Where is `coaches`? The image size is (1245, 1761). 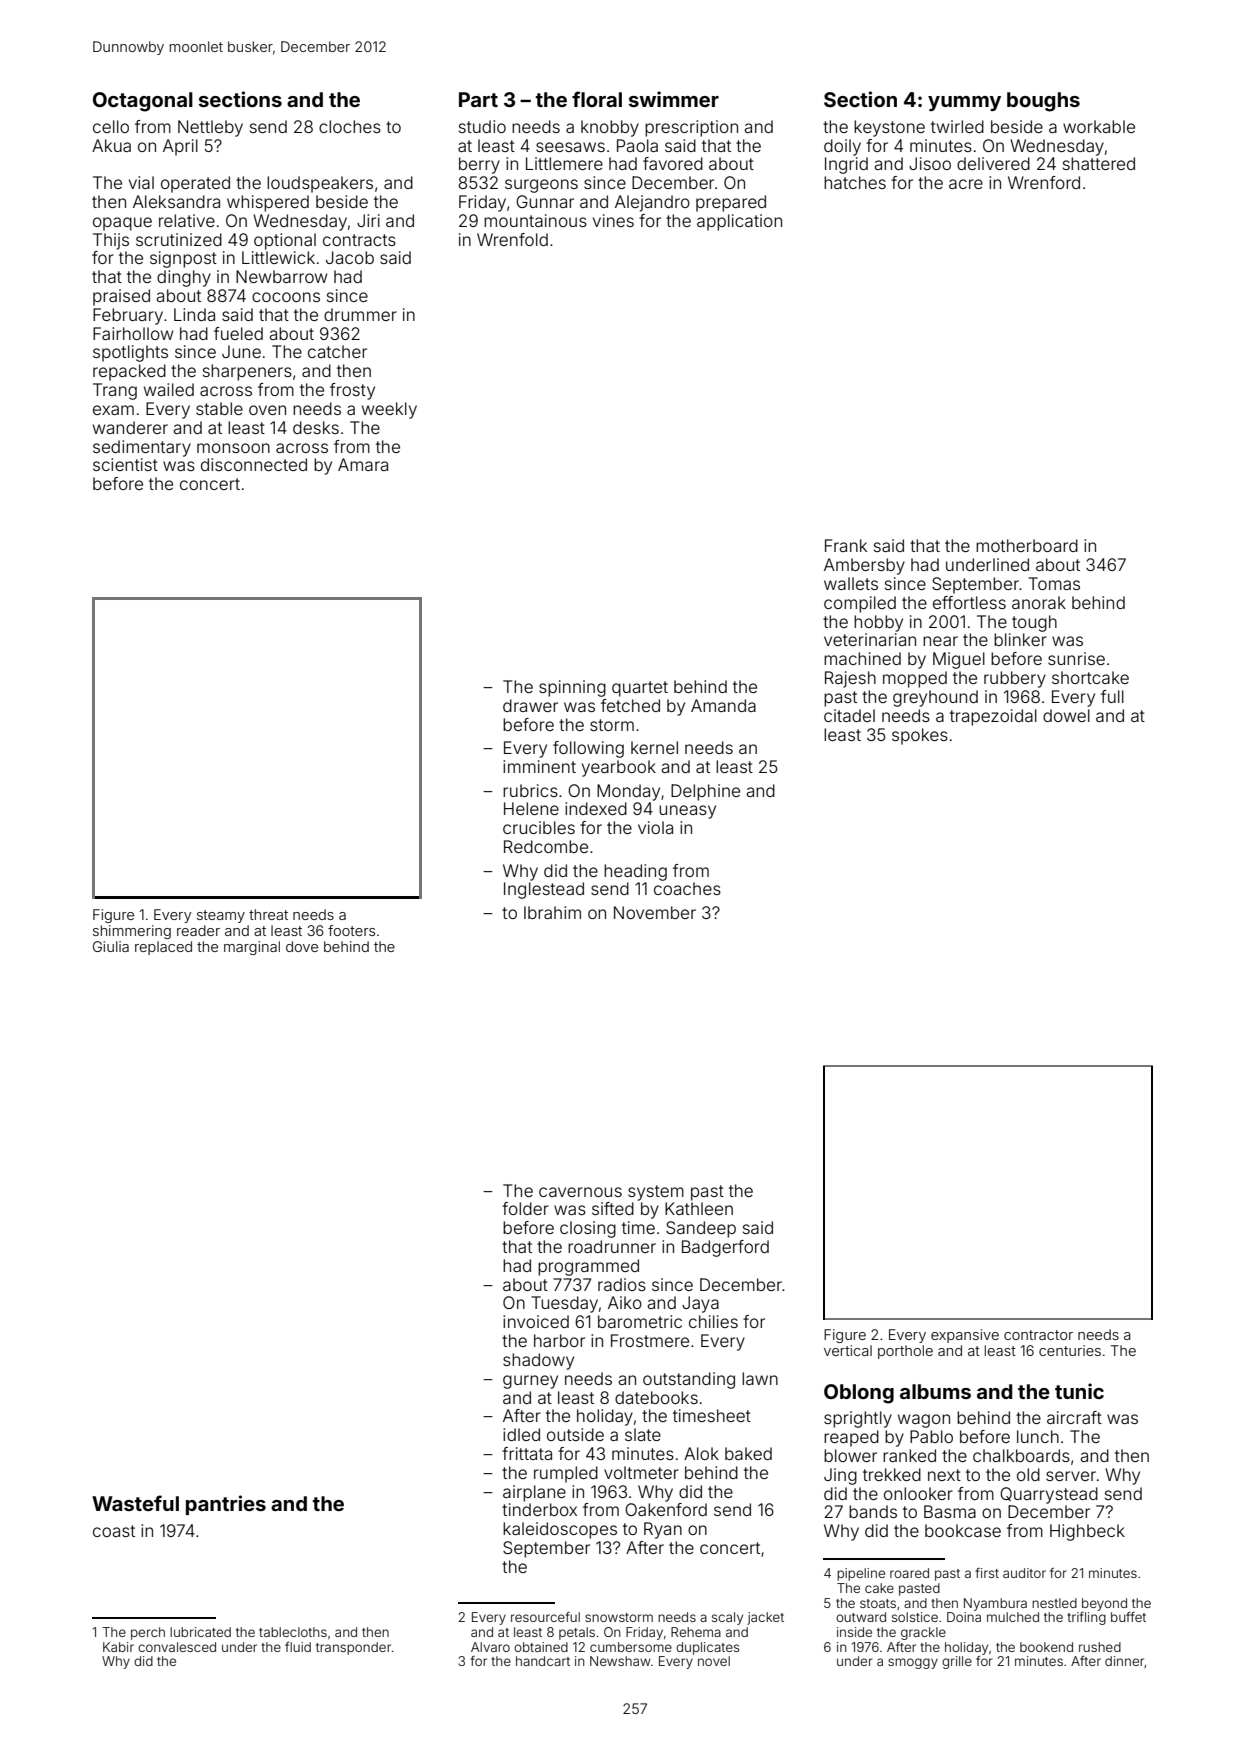 coaches is located at coordinates (687, 888).
